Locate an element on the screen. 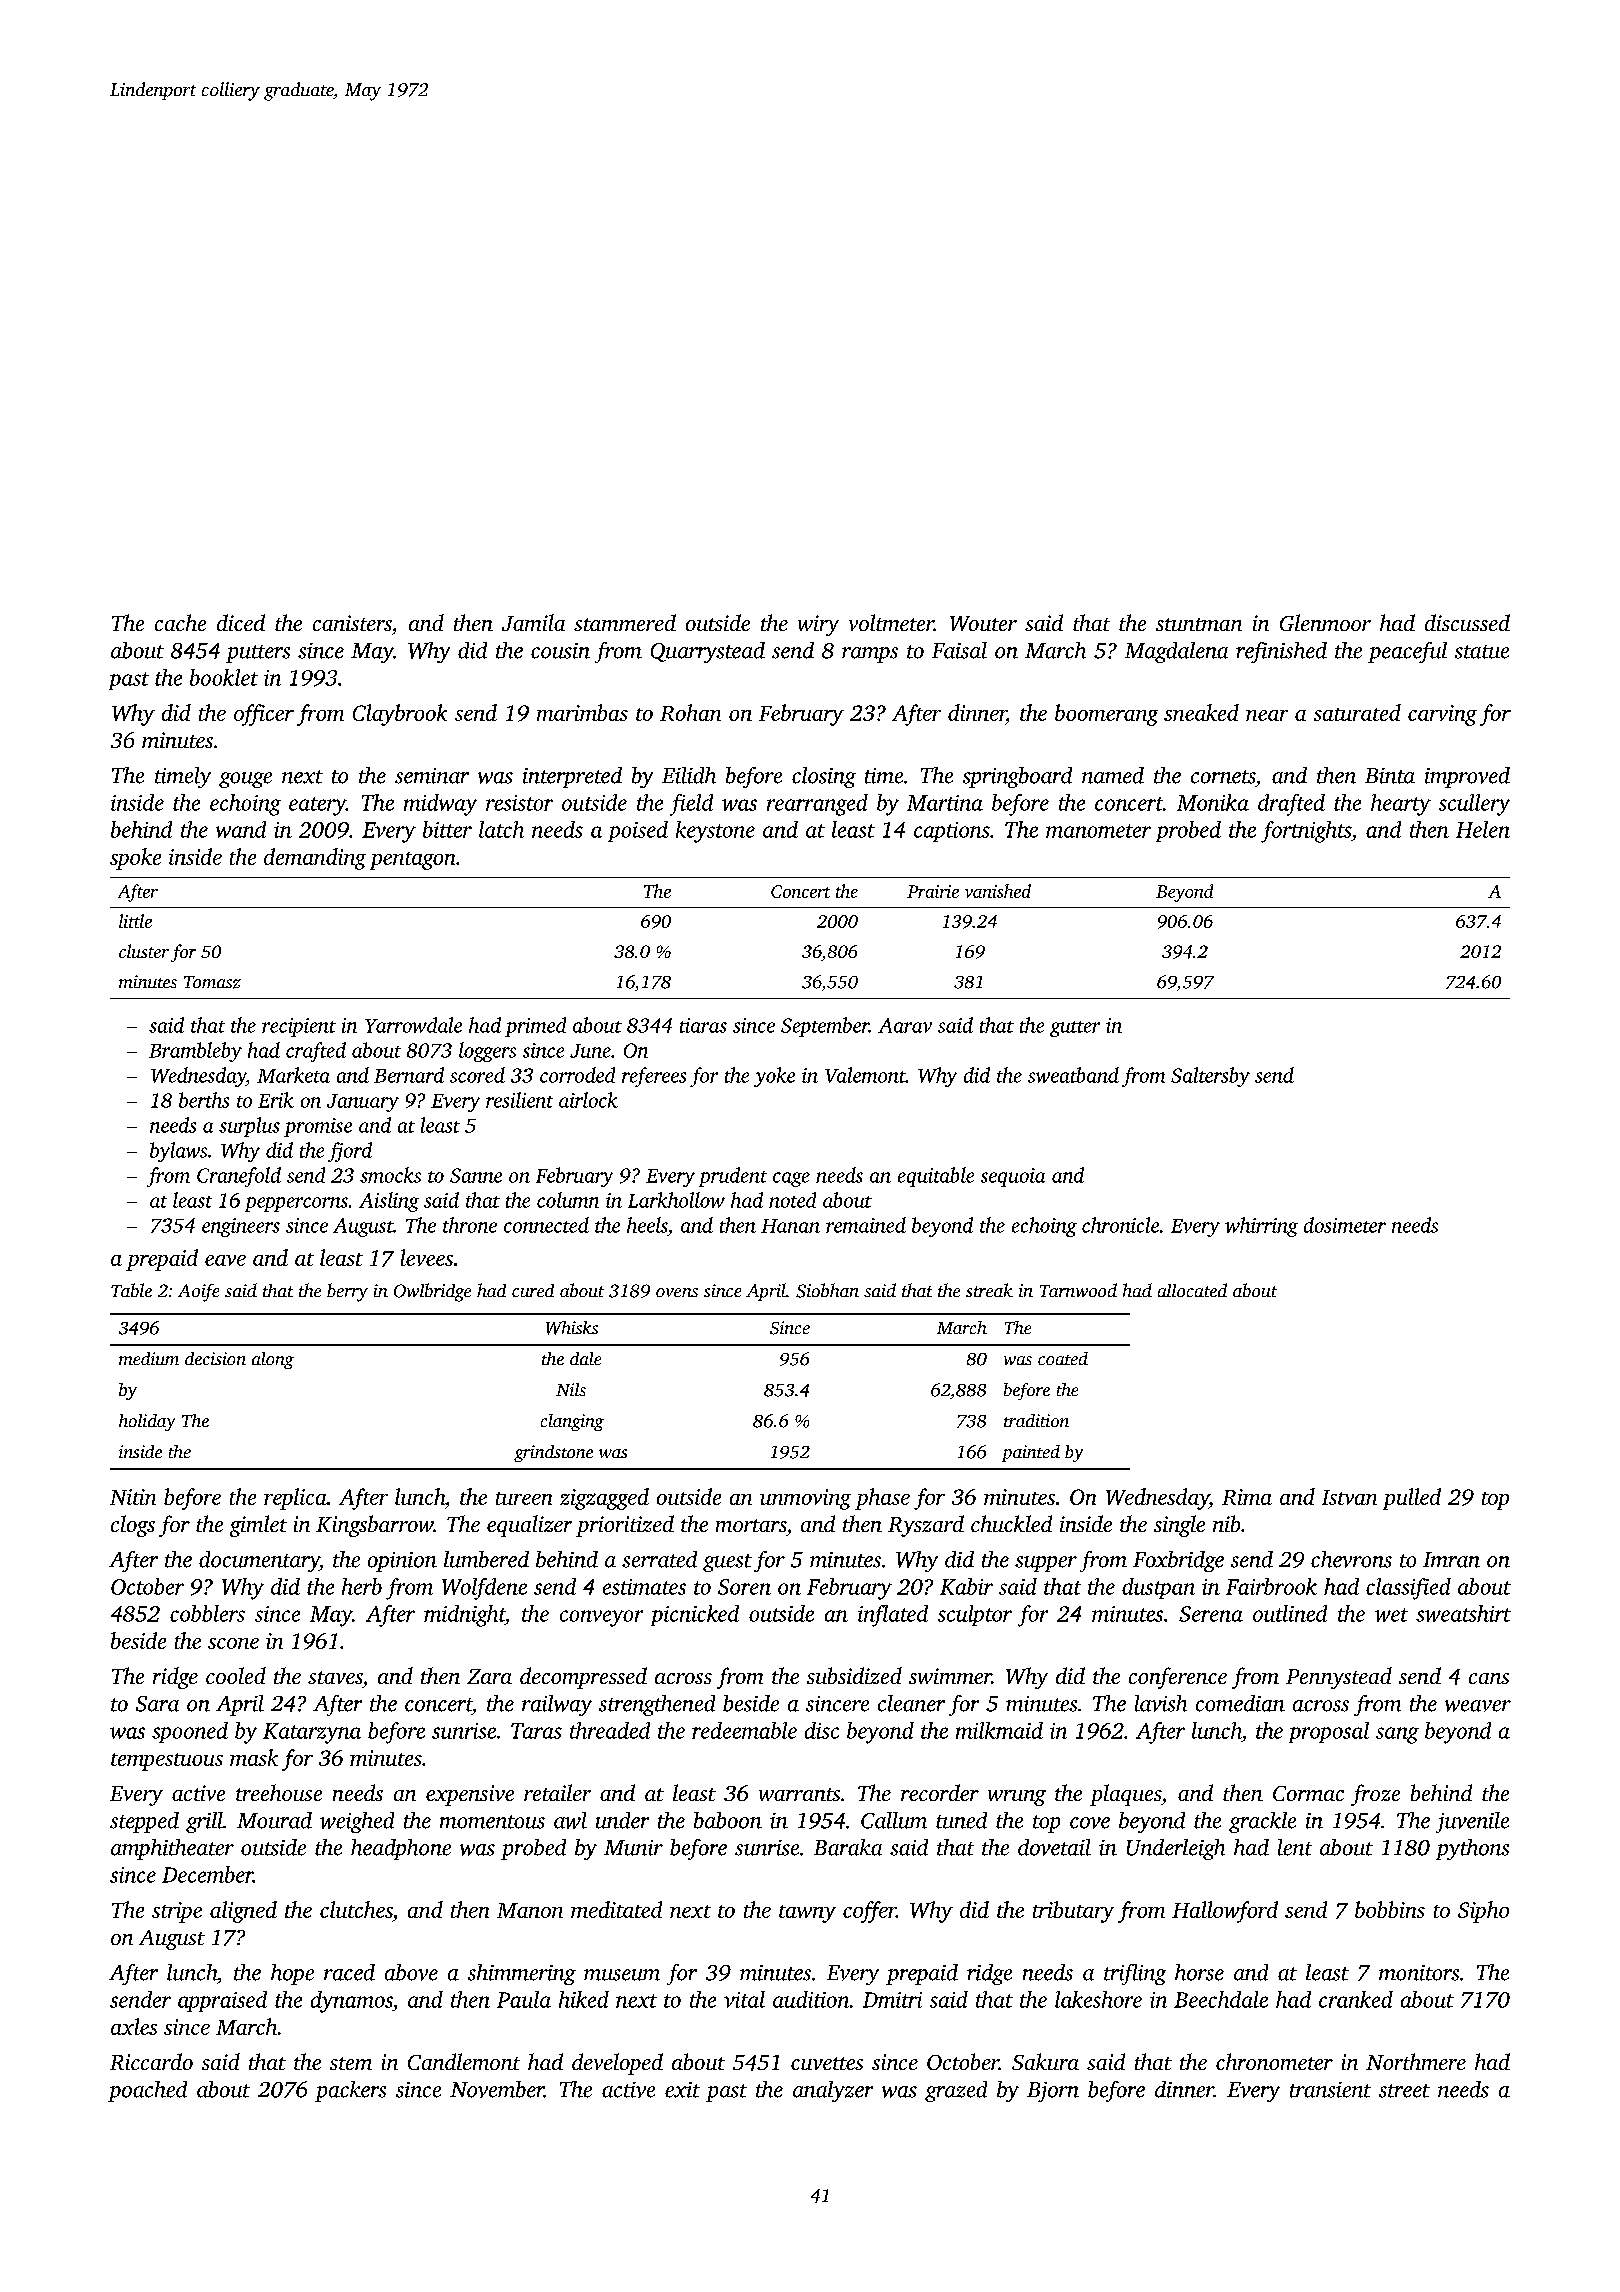 The width and height of the screenshot is (1620, 2292). remained is located at coordinates (866, 1225).
